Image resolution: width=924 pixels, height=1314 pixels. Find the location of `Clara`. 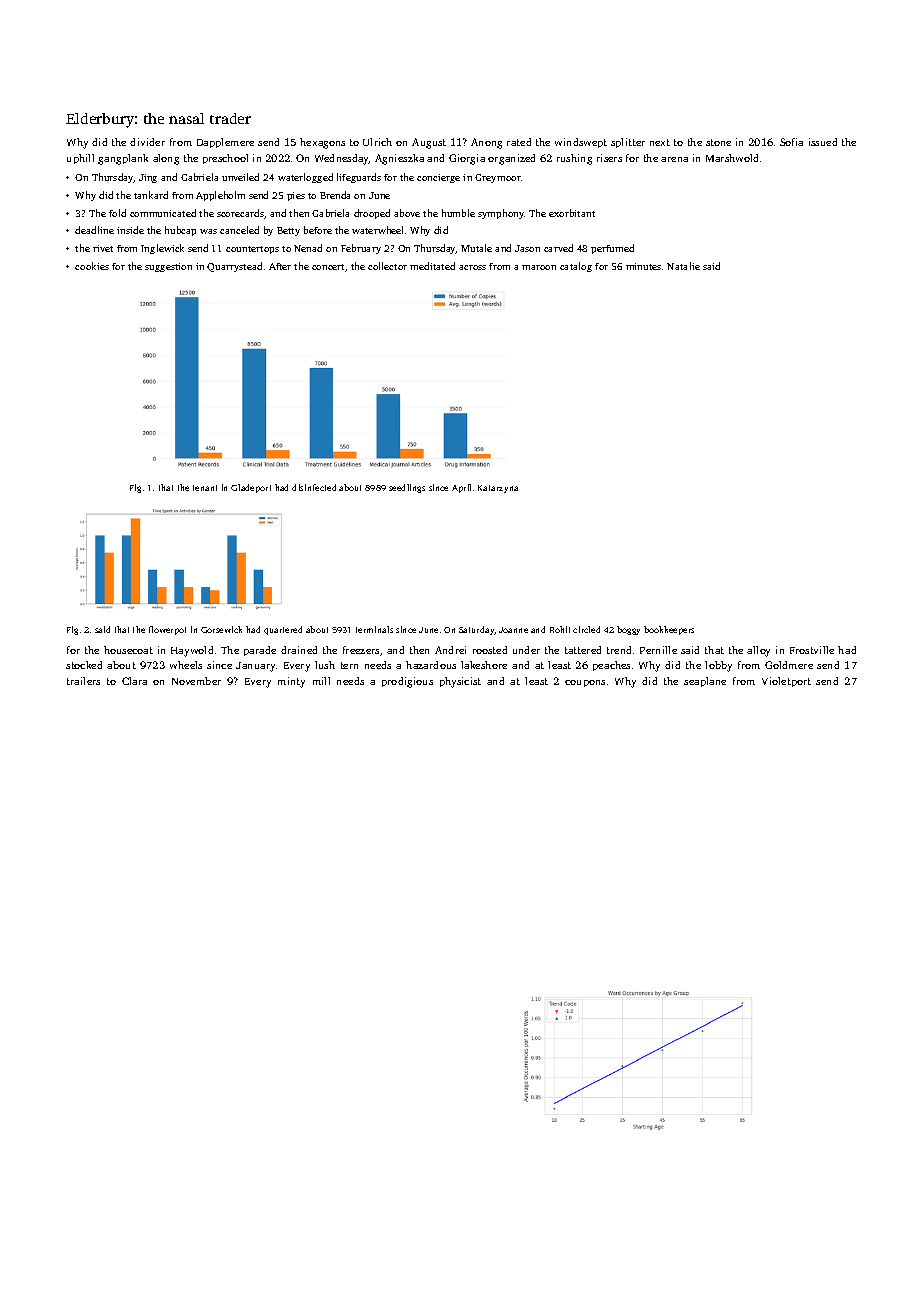

Clara is located at coordinates (134, 681).
